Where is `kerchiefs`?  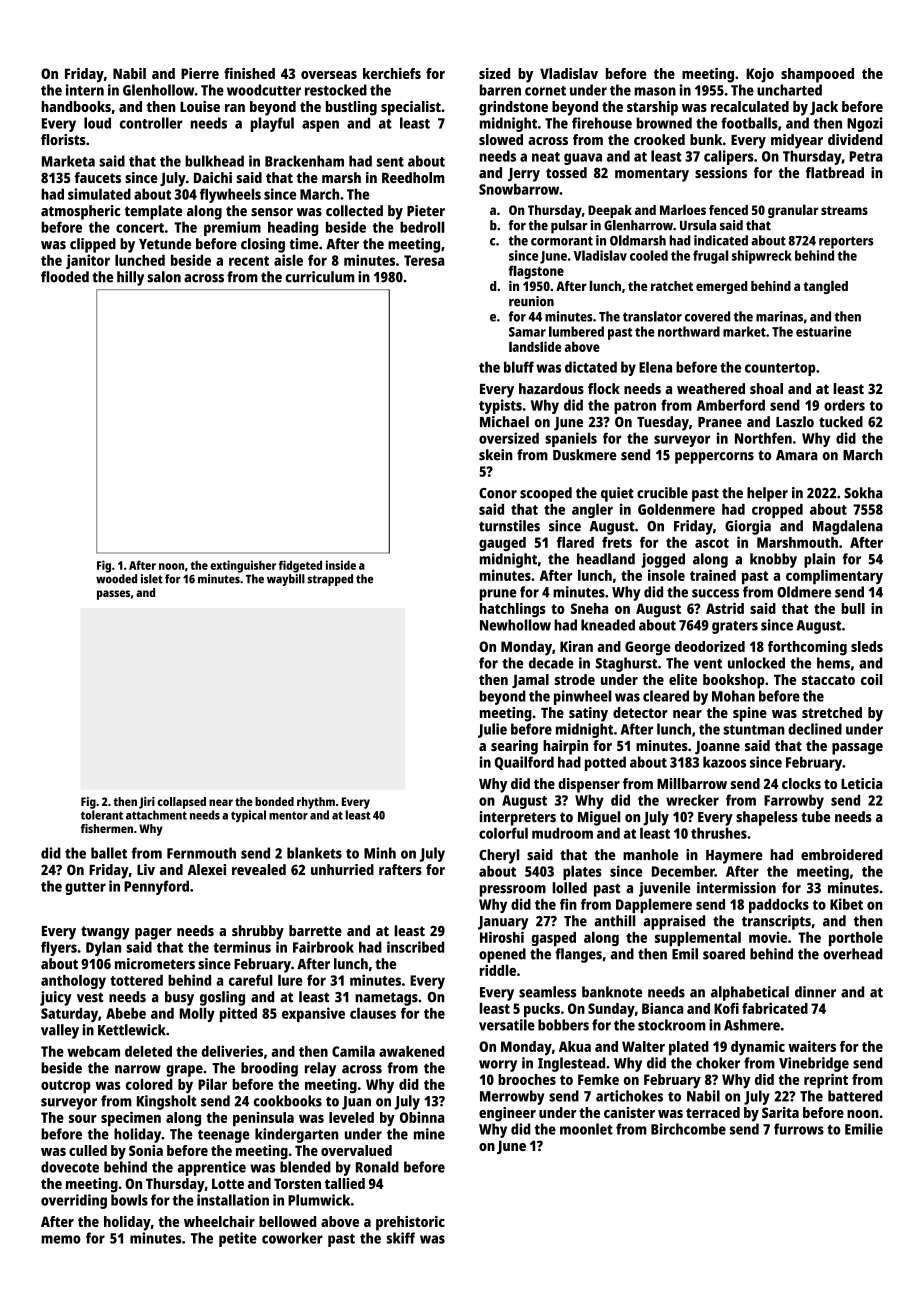 kerchiefs is located at coordinates (392, 73).
